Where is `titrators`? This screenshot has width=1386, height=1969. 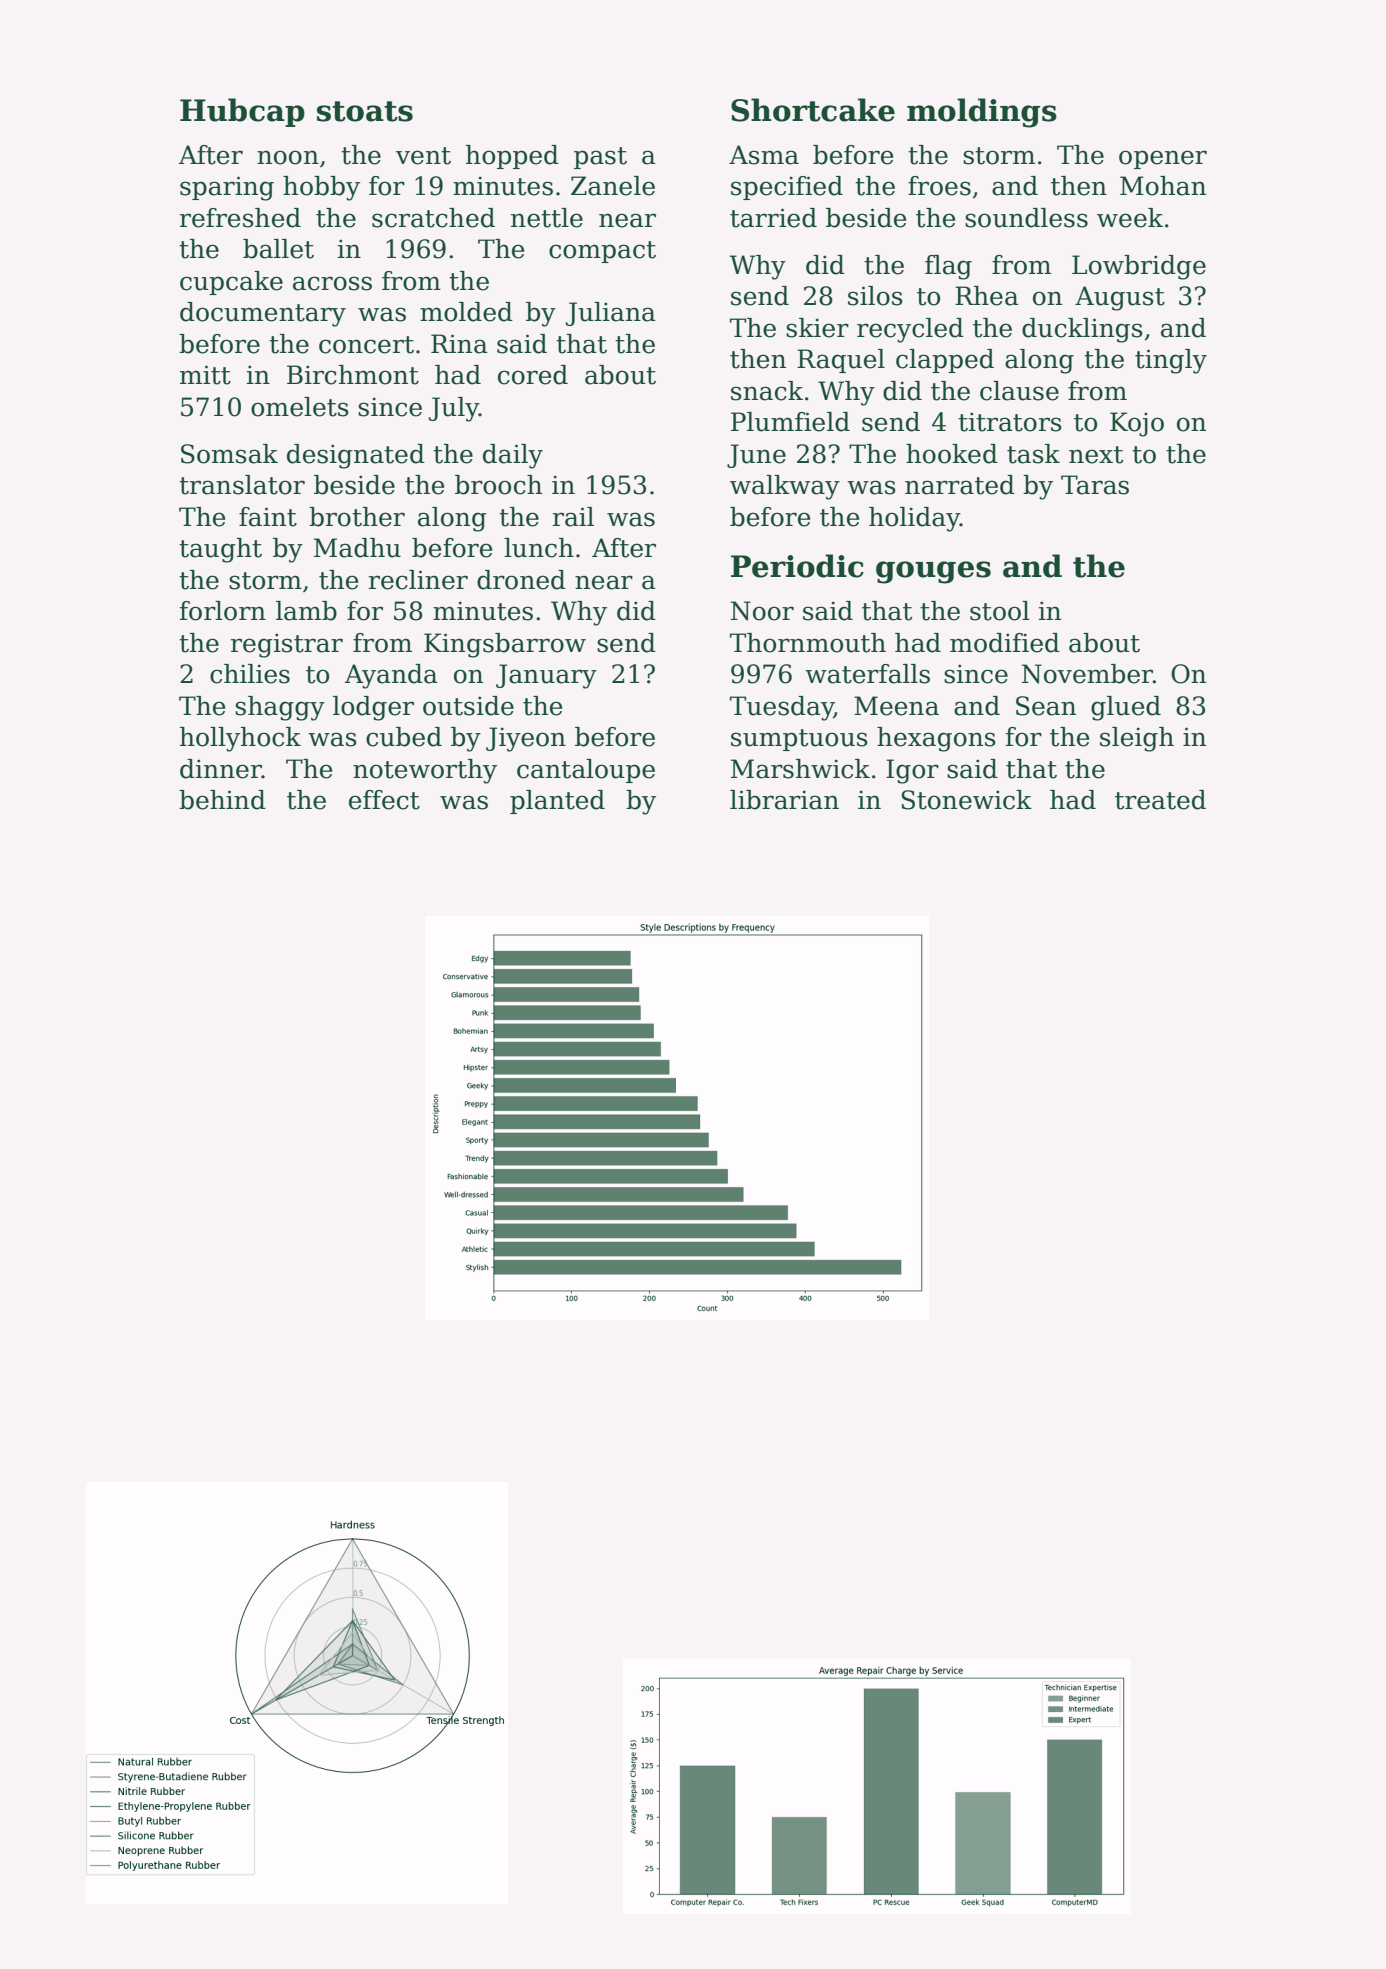
titrators is located at coordinates (1010, 422).
